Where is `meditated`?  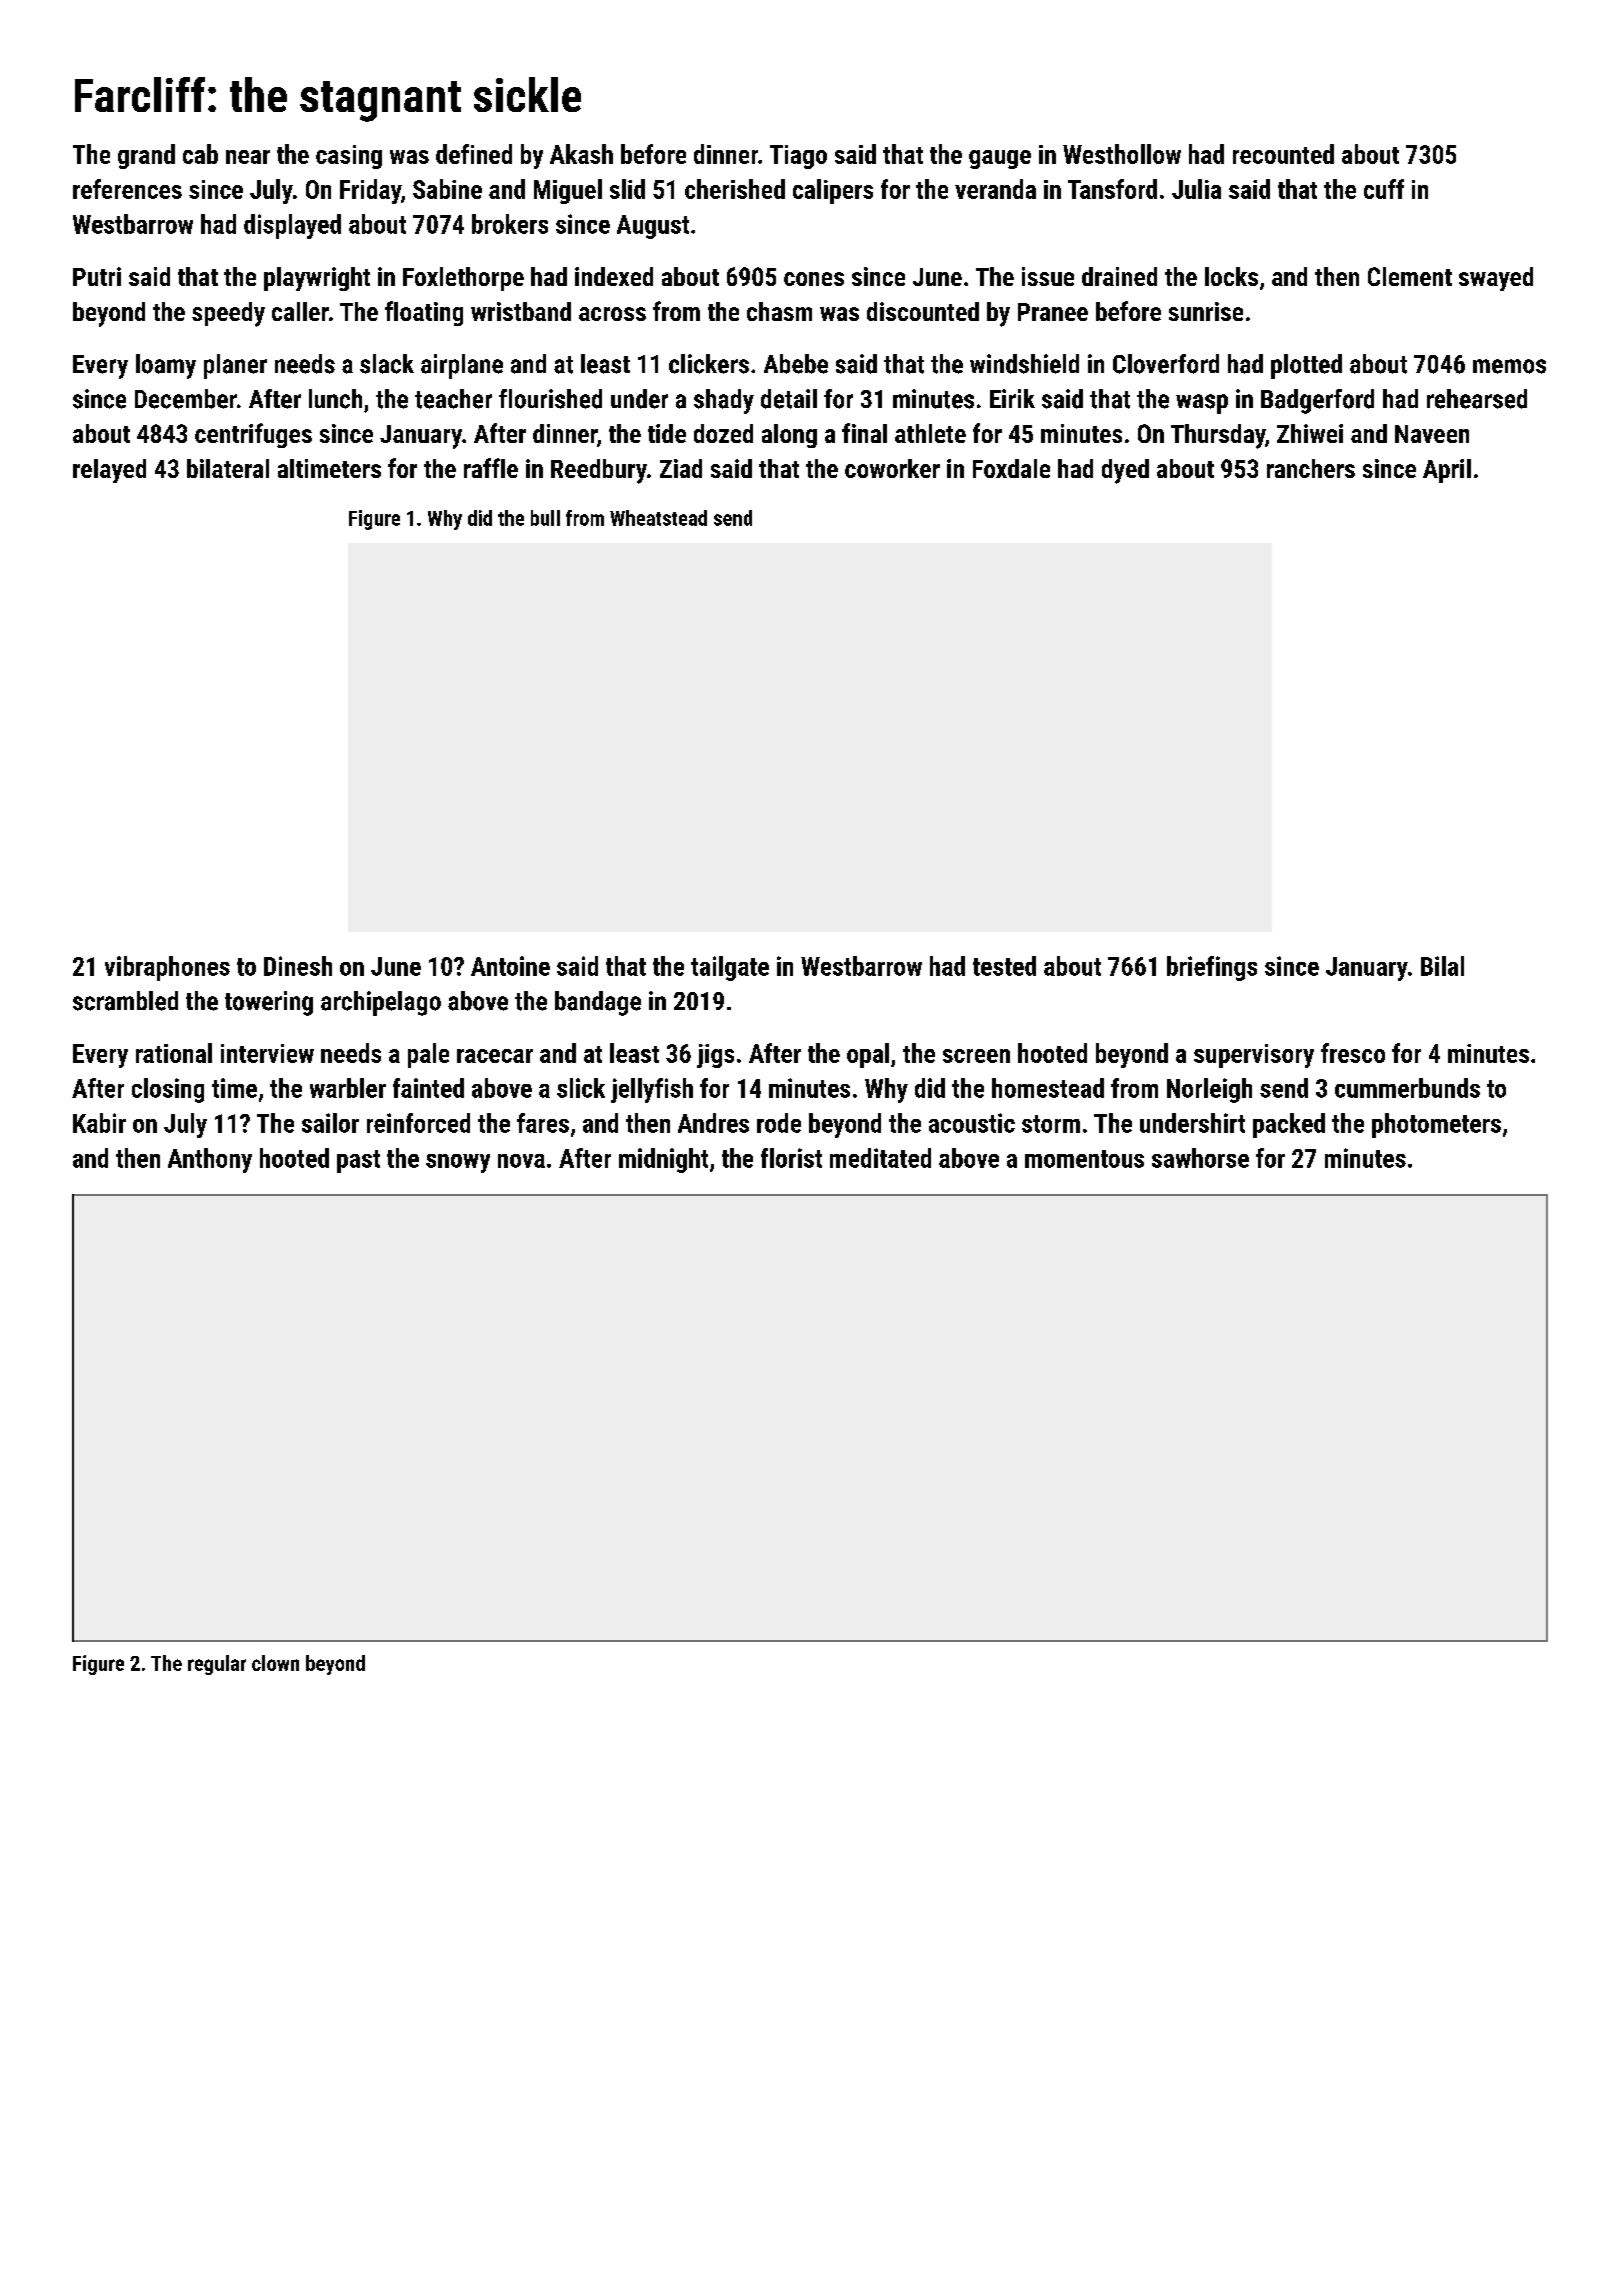
meditated is located at coordinates (880, 1158).
